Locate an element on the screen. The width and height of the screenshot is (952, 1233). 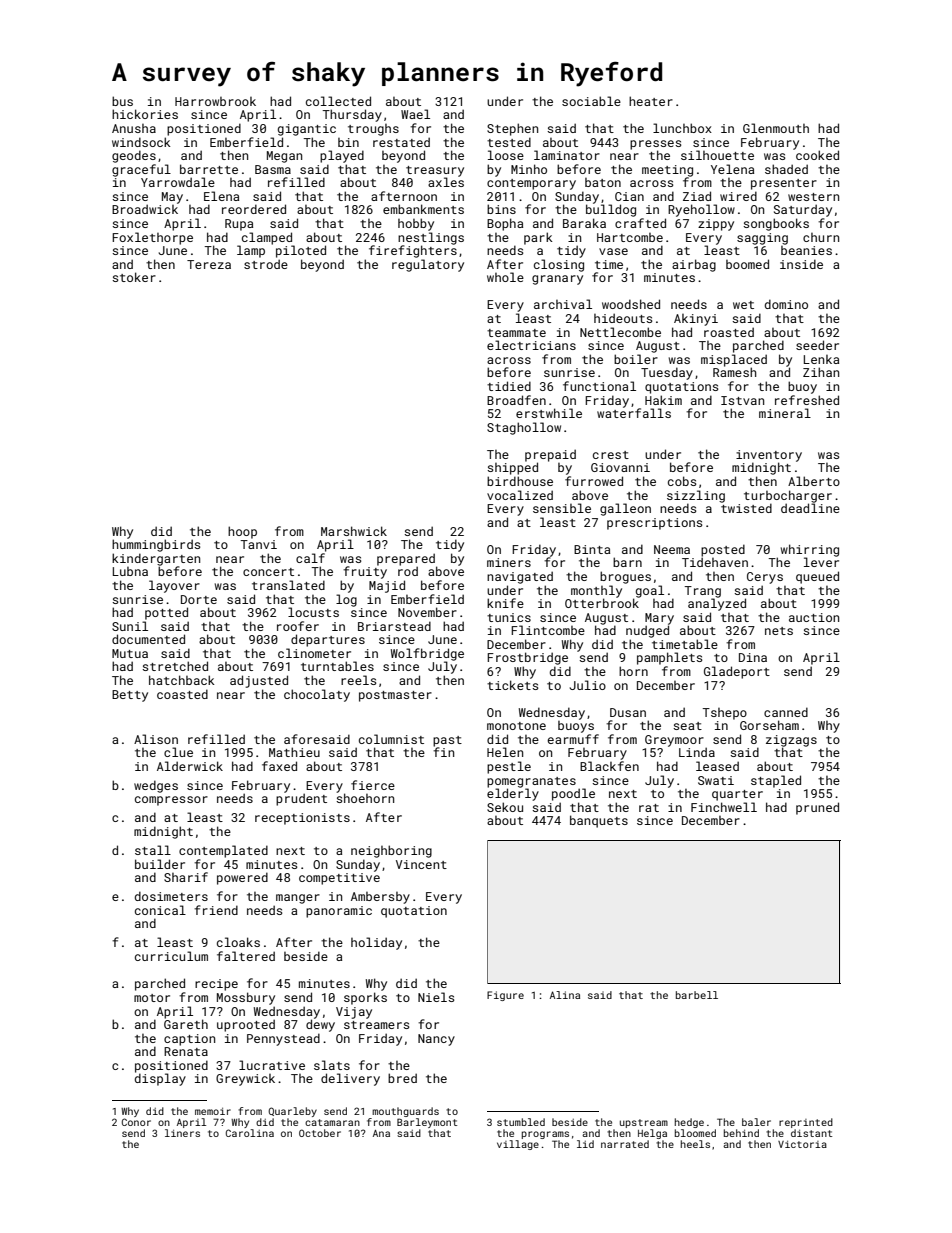
bus is located at coordinates (122, 101).
